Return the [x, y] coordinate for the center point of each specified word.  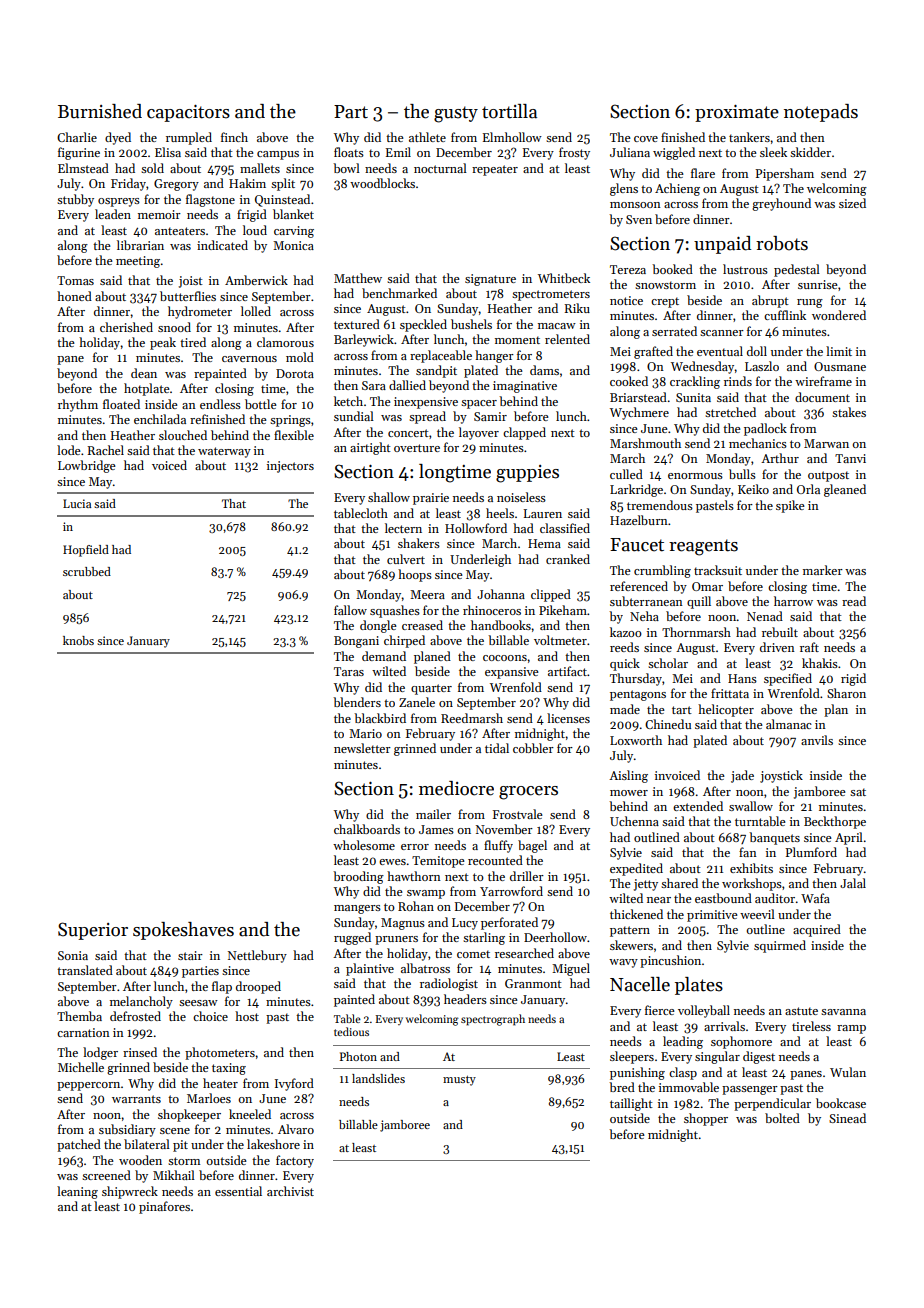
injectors [290, 467]
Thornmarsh [696, 632]
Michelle [81, 1067]
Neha [644, 616]
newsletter [362, 748]
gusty [456, 114]
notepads [821, 113]
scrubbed [87, 571]
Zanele [417, 702]
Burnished [100, 111]
